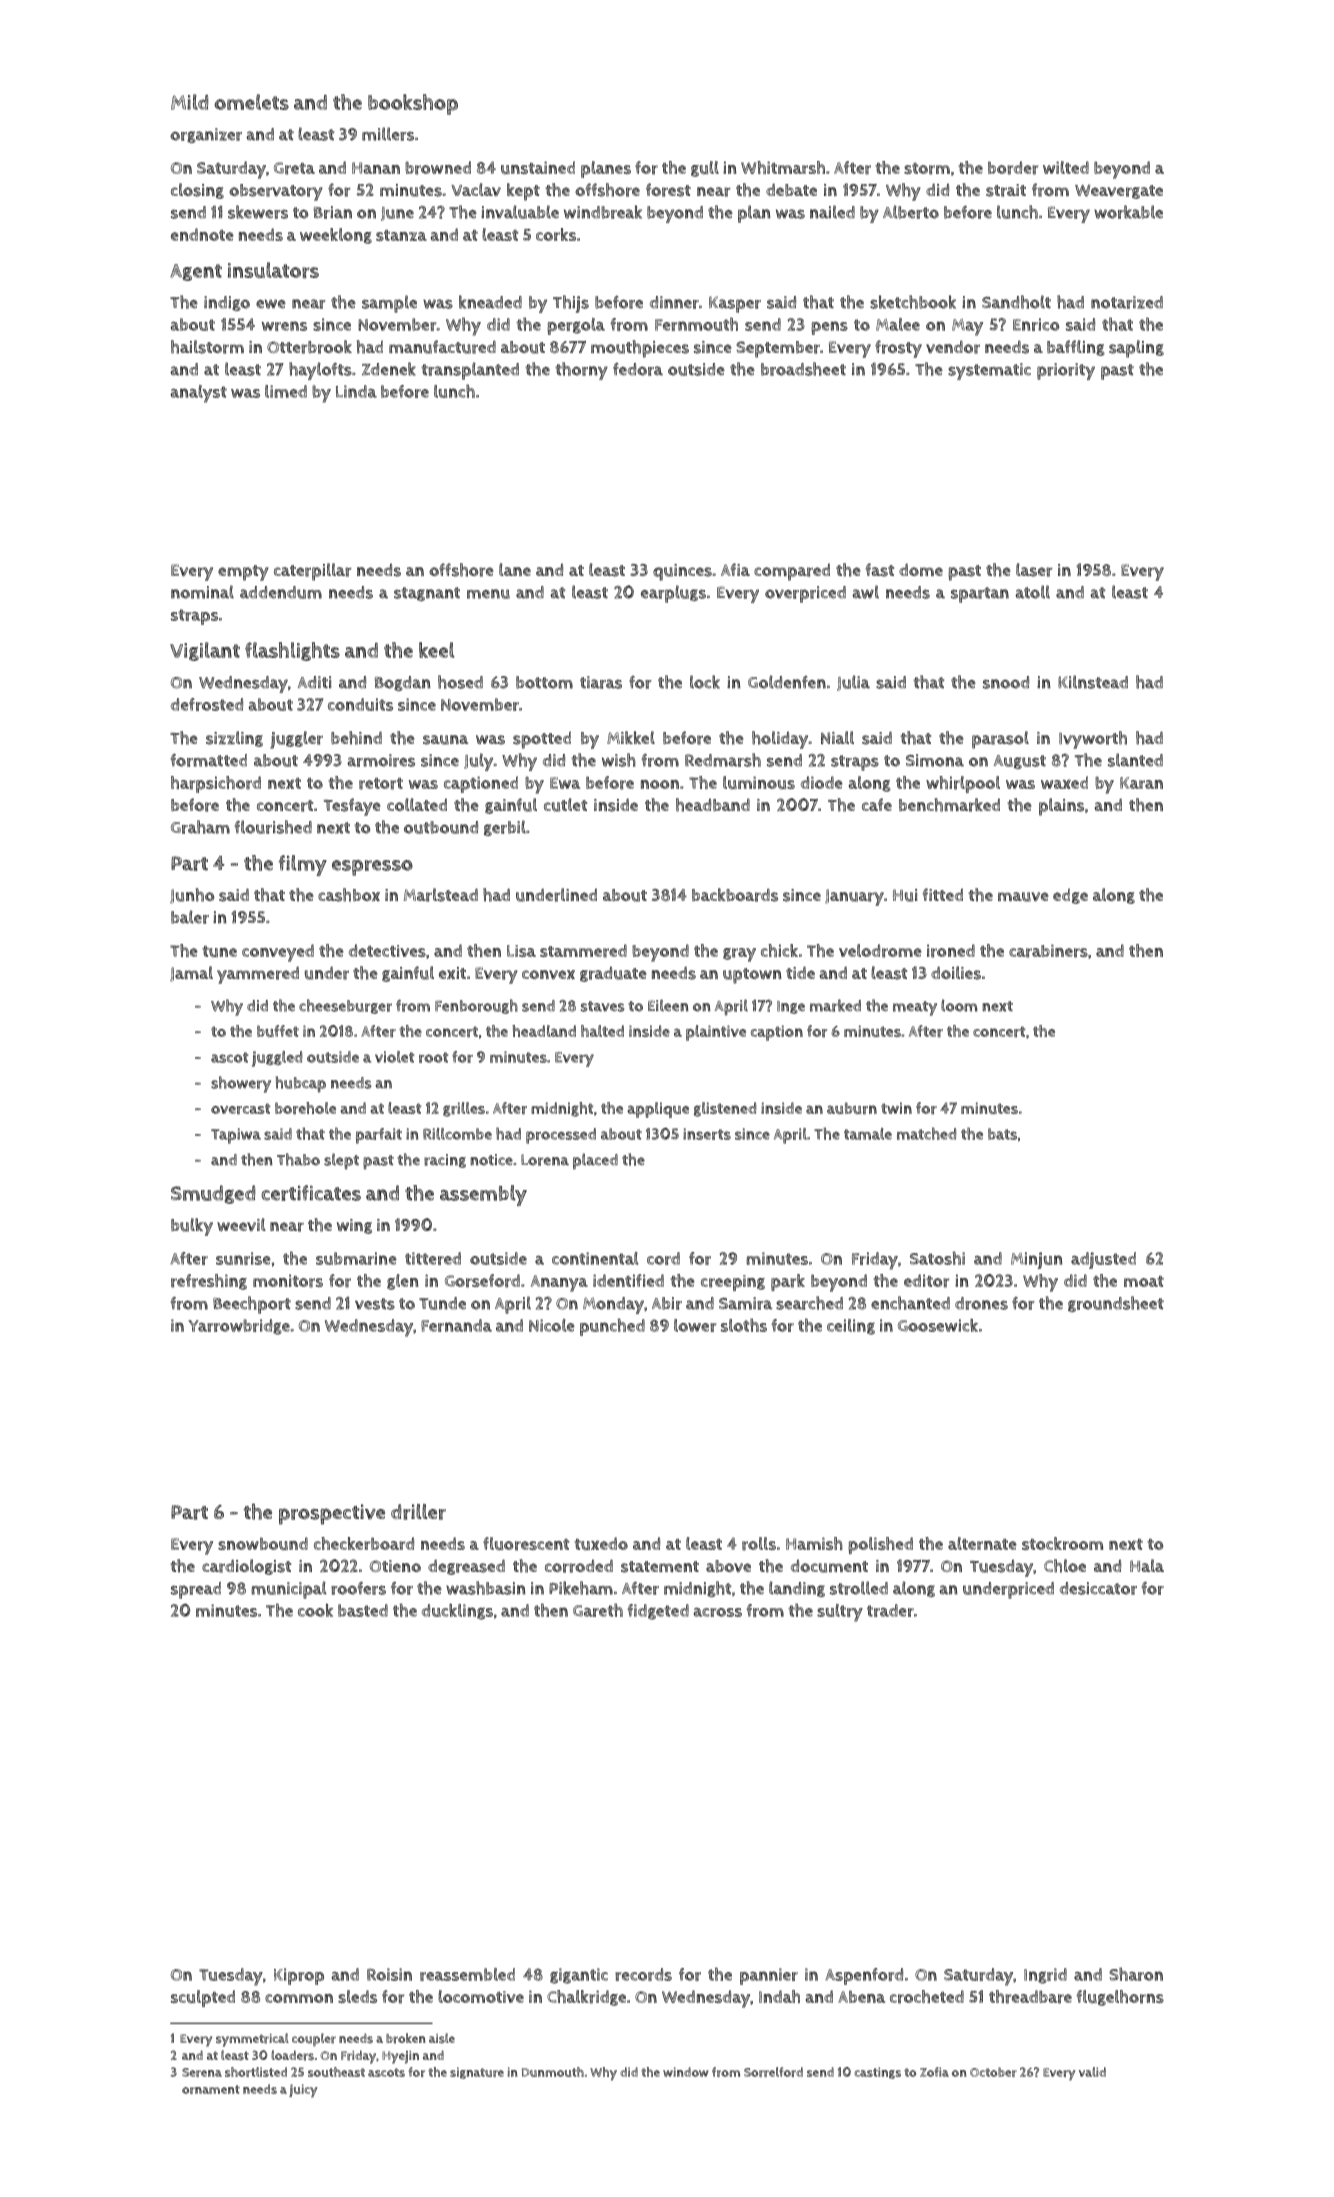 The image size is (1334, 2197). I want to click on above, so click(728, 1566).
